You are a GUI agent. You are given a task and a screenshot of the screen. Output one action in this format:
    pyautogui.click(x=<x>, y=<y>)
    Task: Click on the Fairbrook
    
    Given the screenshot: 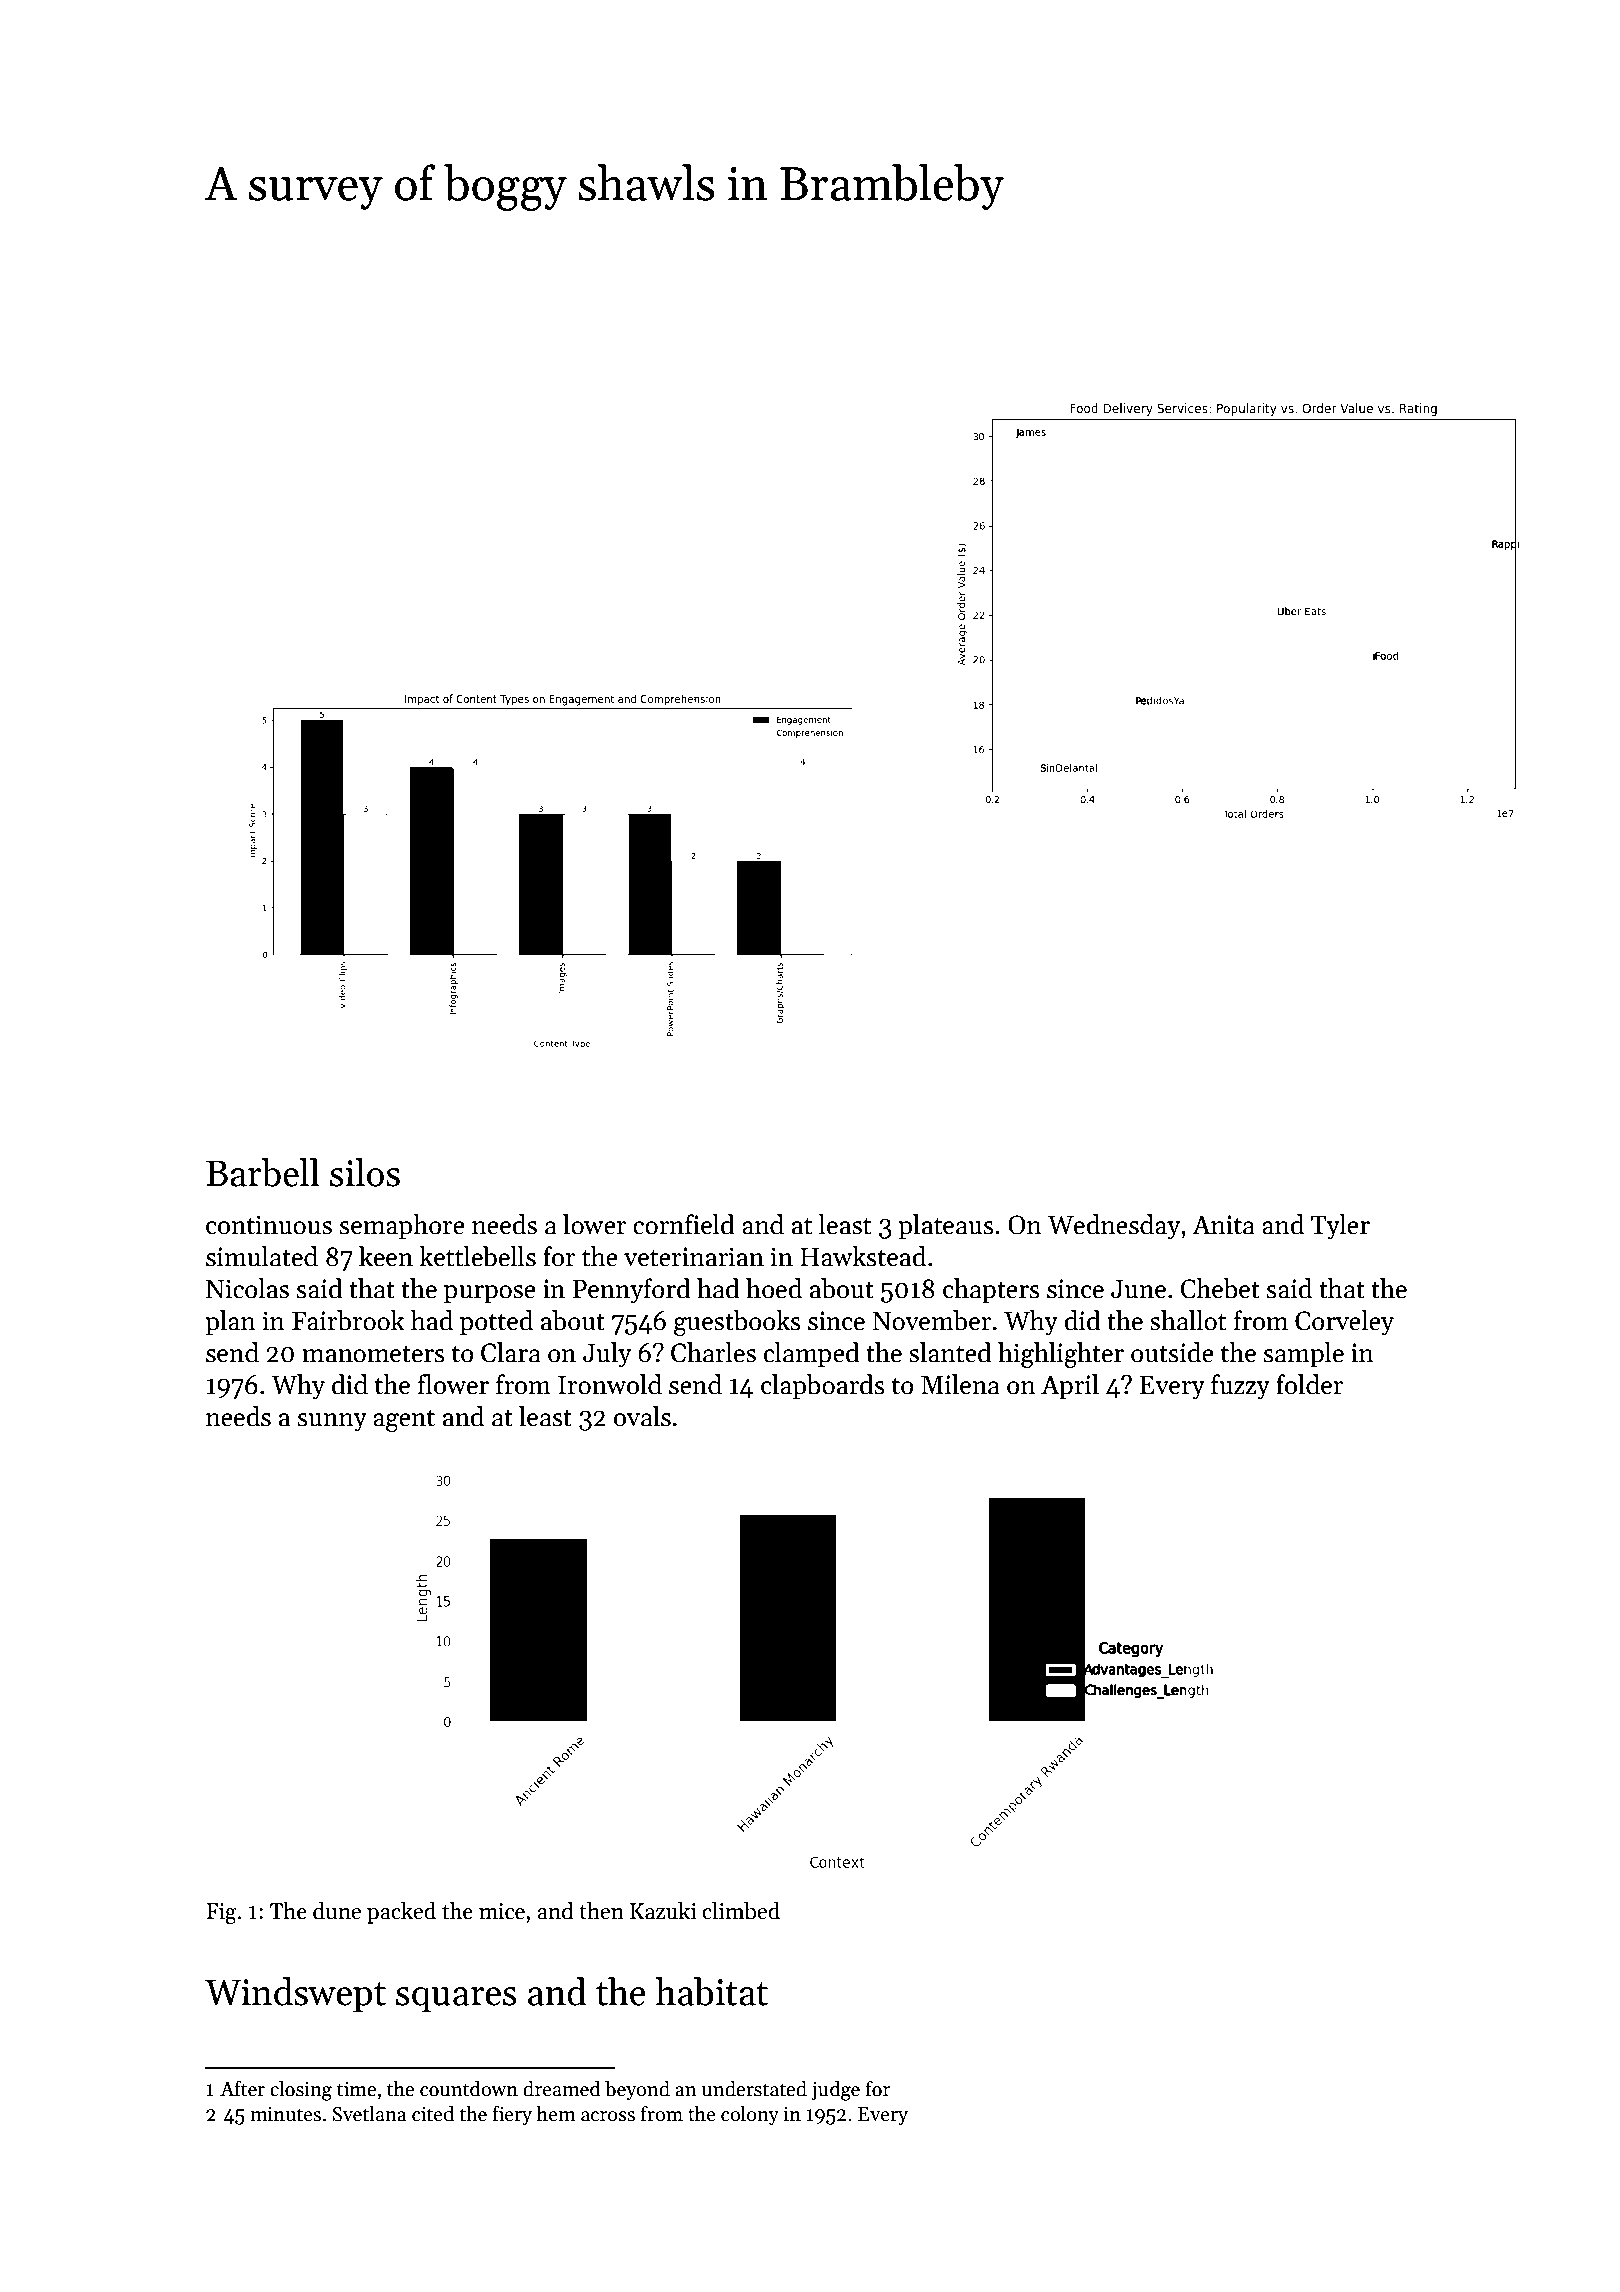 What is the action you would take?
    pyautogui.click(x=348, y=1320)
